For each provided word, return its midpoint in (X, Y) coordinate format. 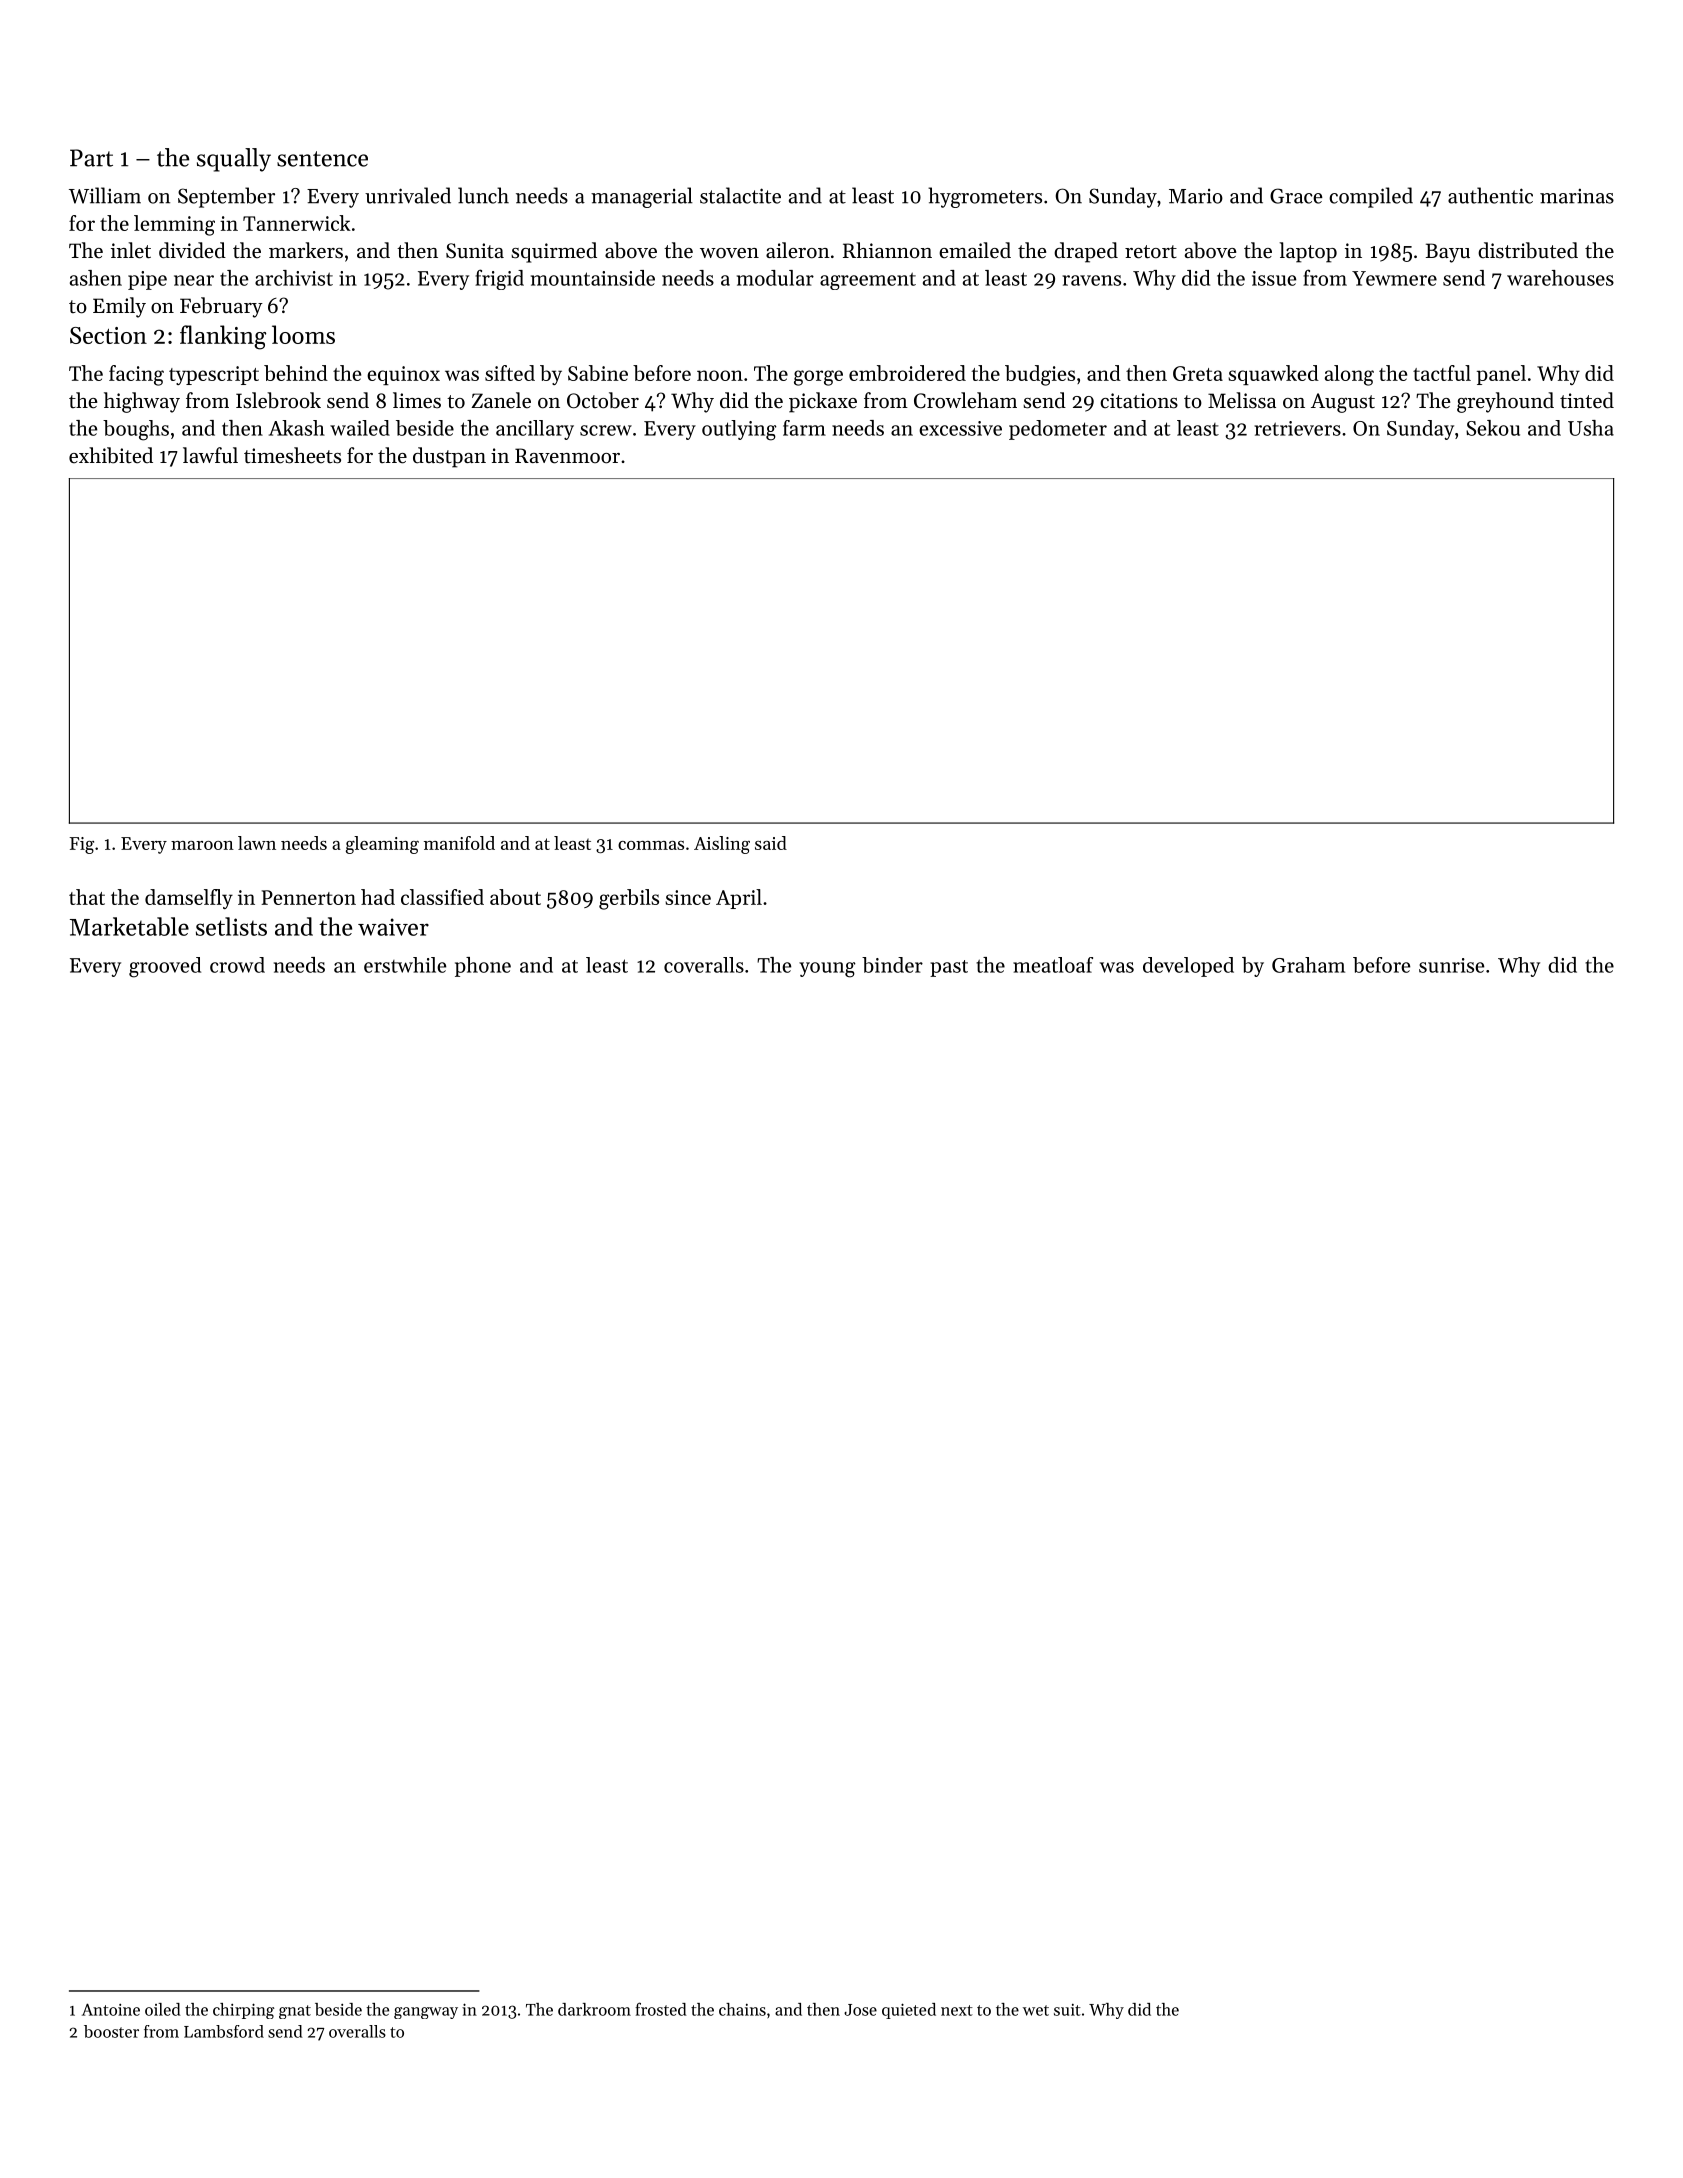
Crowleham (965, 400)
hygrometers (985, 197)
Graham (1308, 965)
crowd (237, 965)
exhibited (111, 455)
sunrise (1451, 965)
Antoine (111, 2009)
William (105, 195)
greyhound (1505, 402)
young (827, 970)
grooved (165, 967)
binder (892, 965)
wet (1036, 2010)
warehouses (1560, 278)
